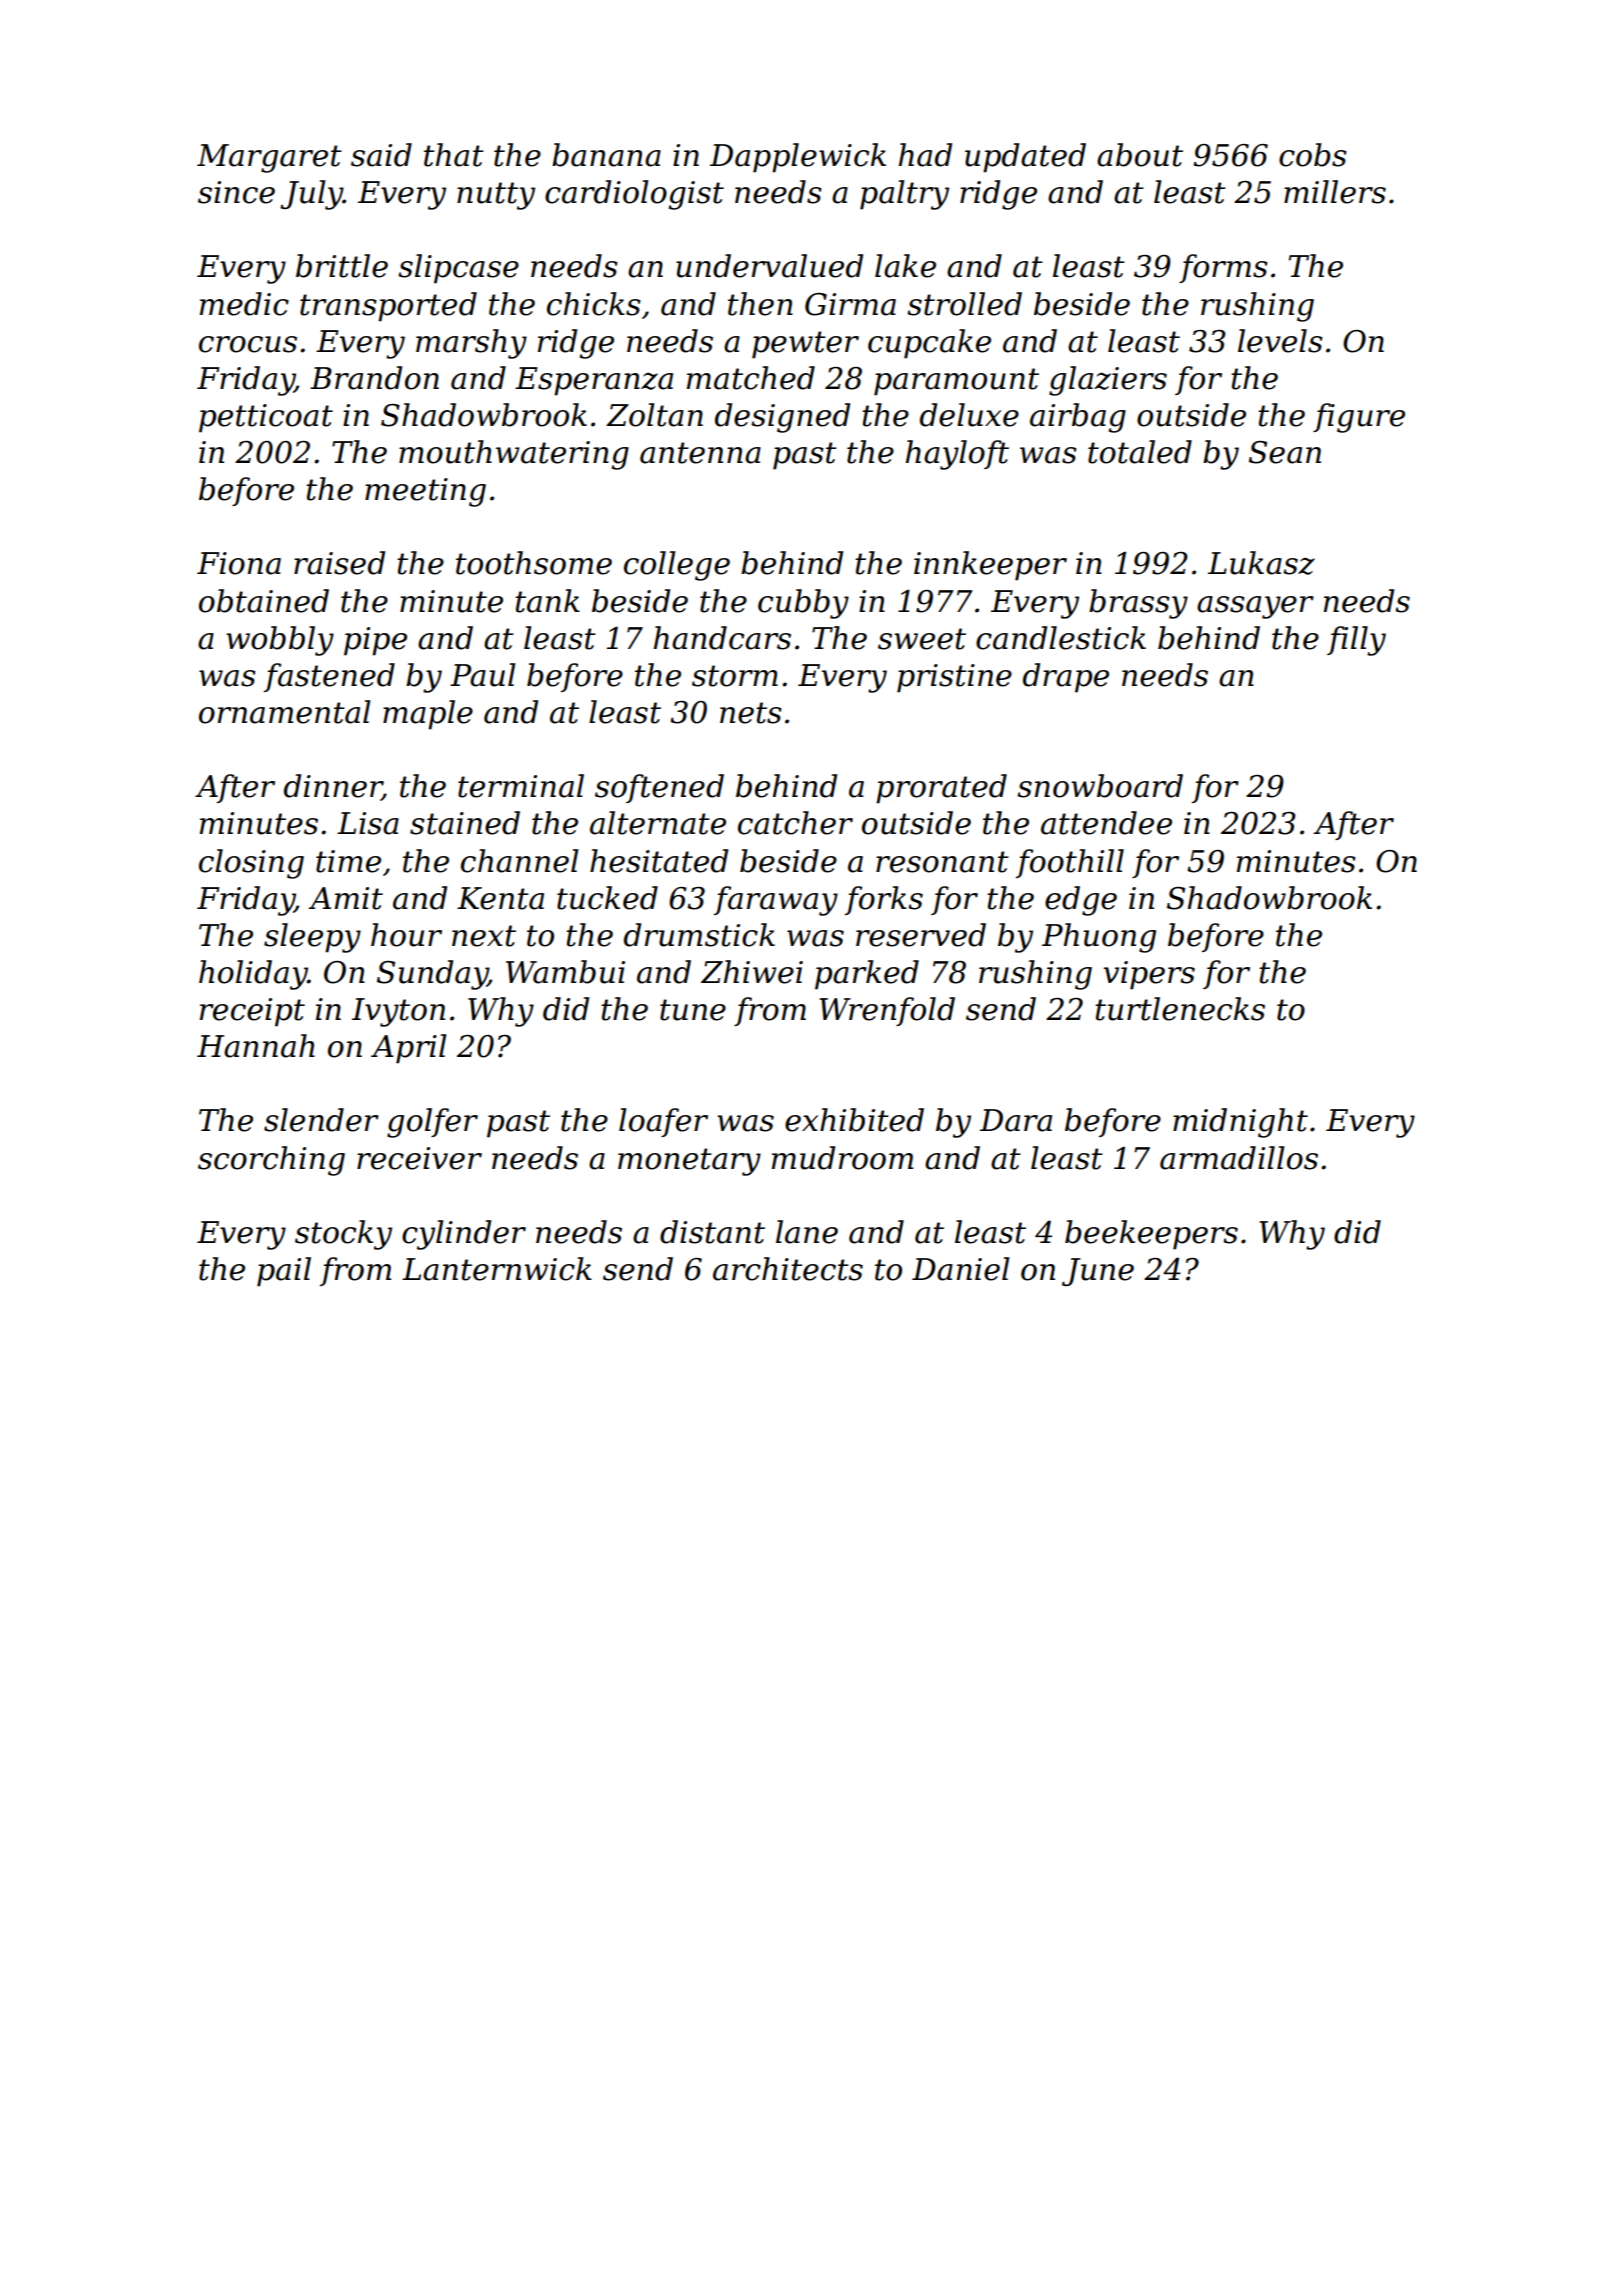 The height and width of the screenshot is (2292, 1620). Describe the element at coordinates (1100, 786) in the screenshot. I see `snowboard` at that location.
